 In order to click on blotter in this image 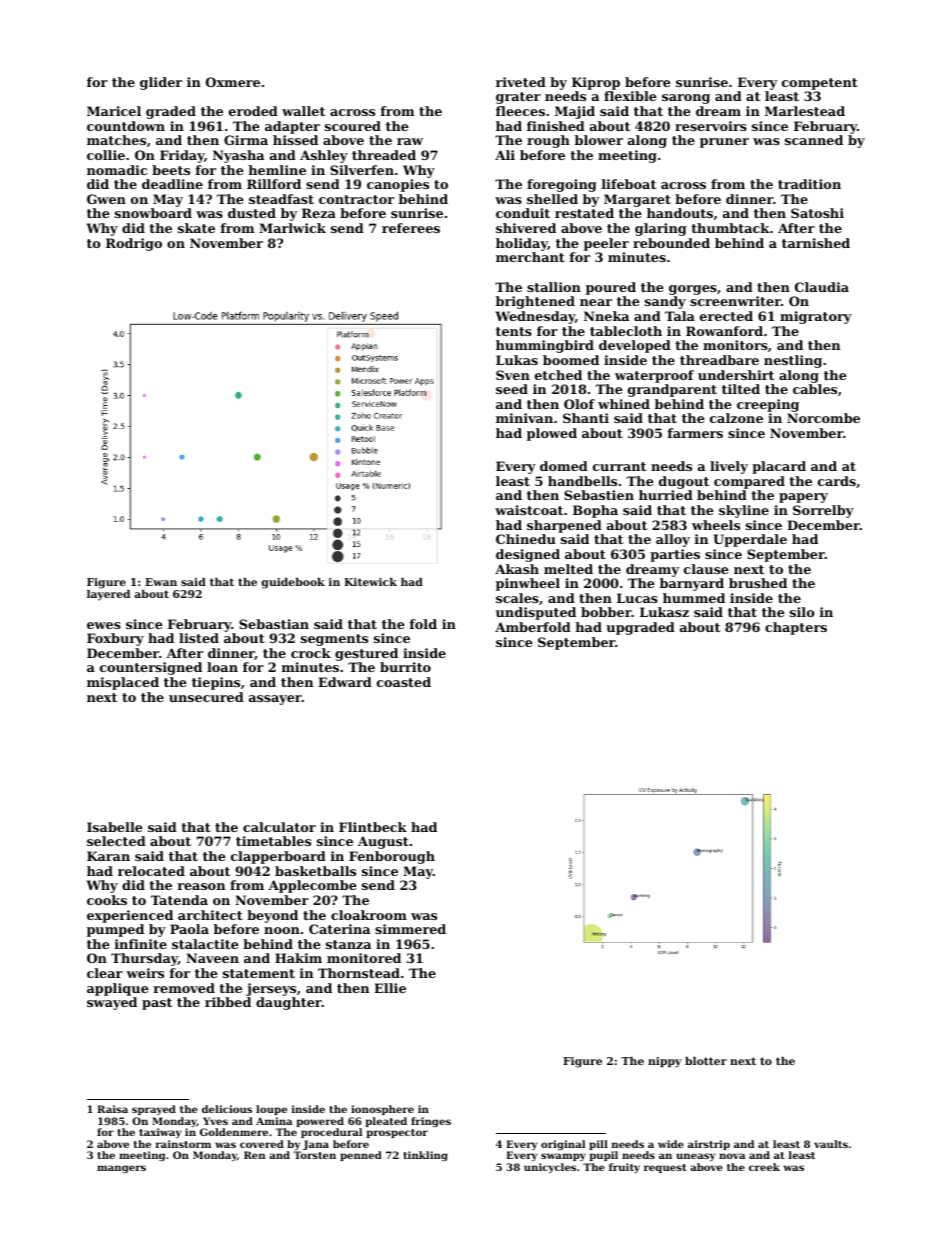, I will do `click(706, 1061)`.
